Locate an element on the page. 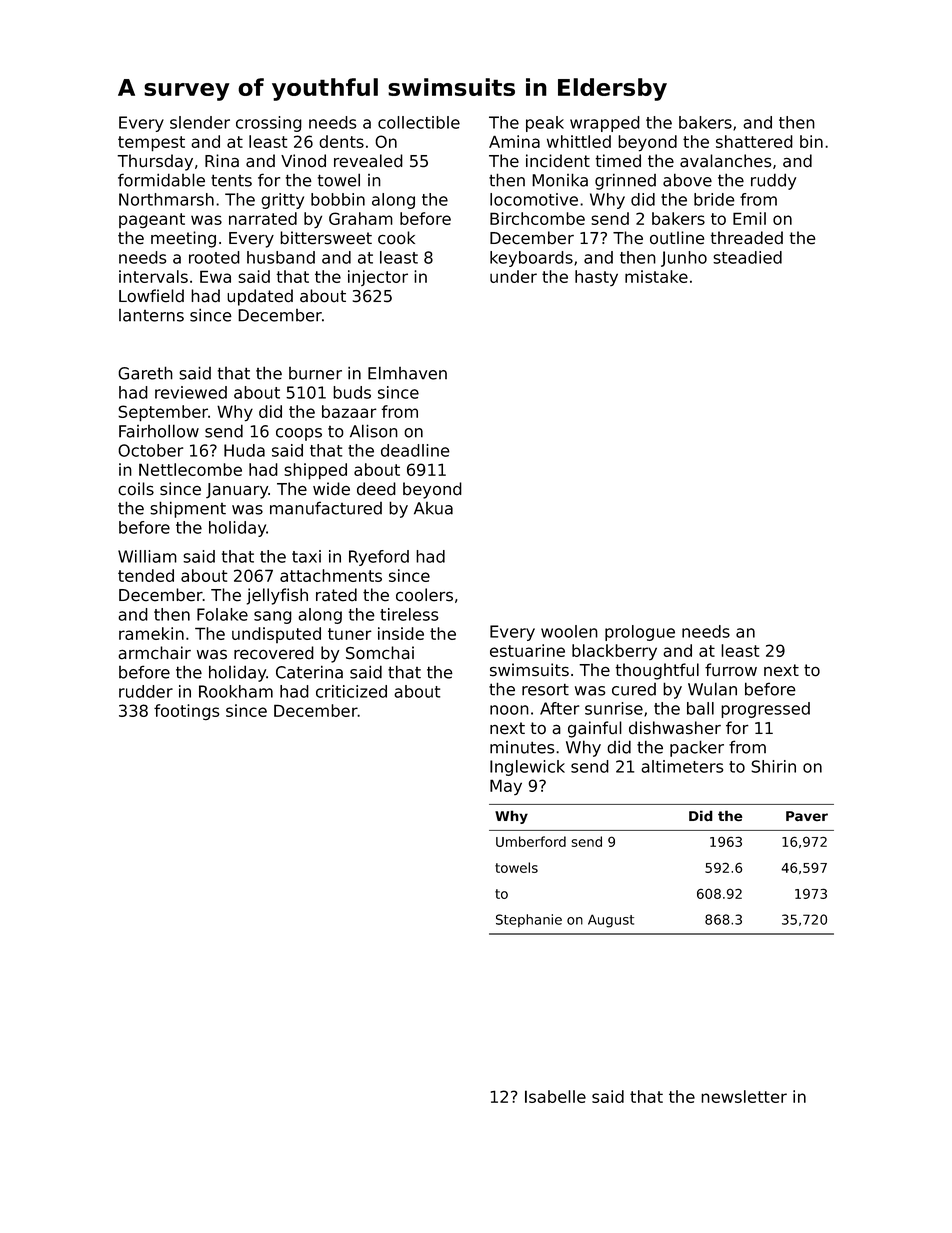  Stephanie is located at coordinates (529, 920).
